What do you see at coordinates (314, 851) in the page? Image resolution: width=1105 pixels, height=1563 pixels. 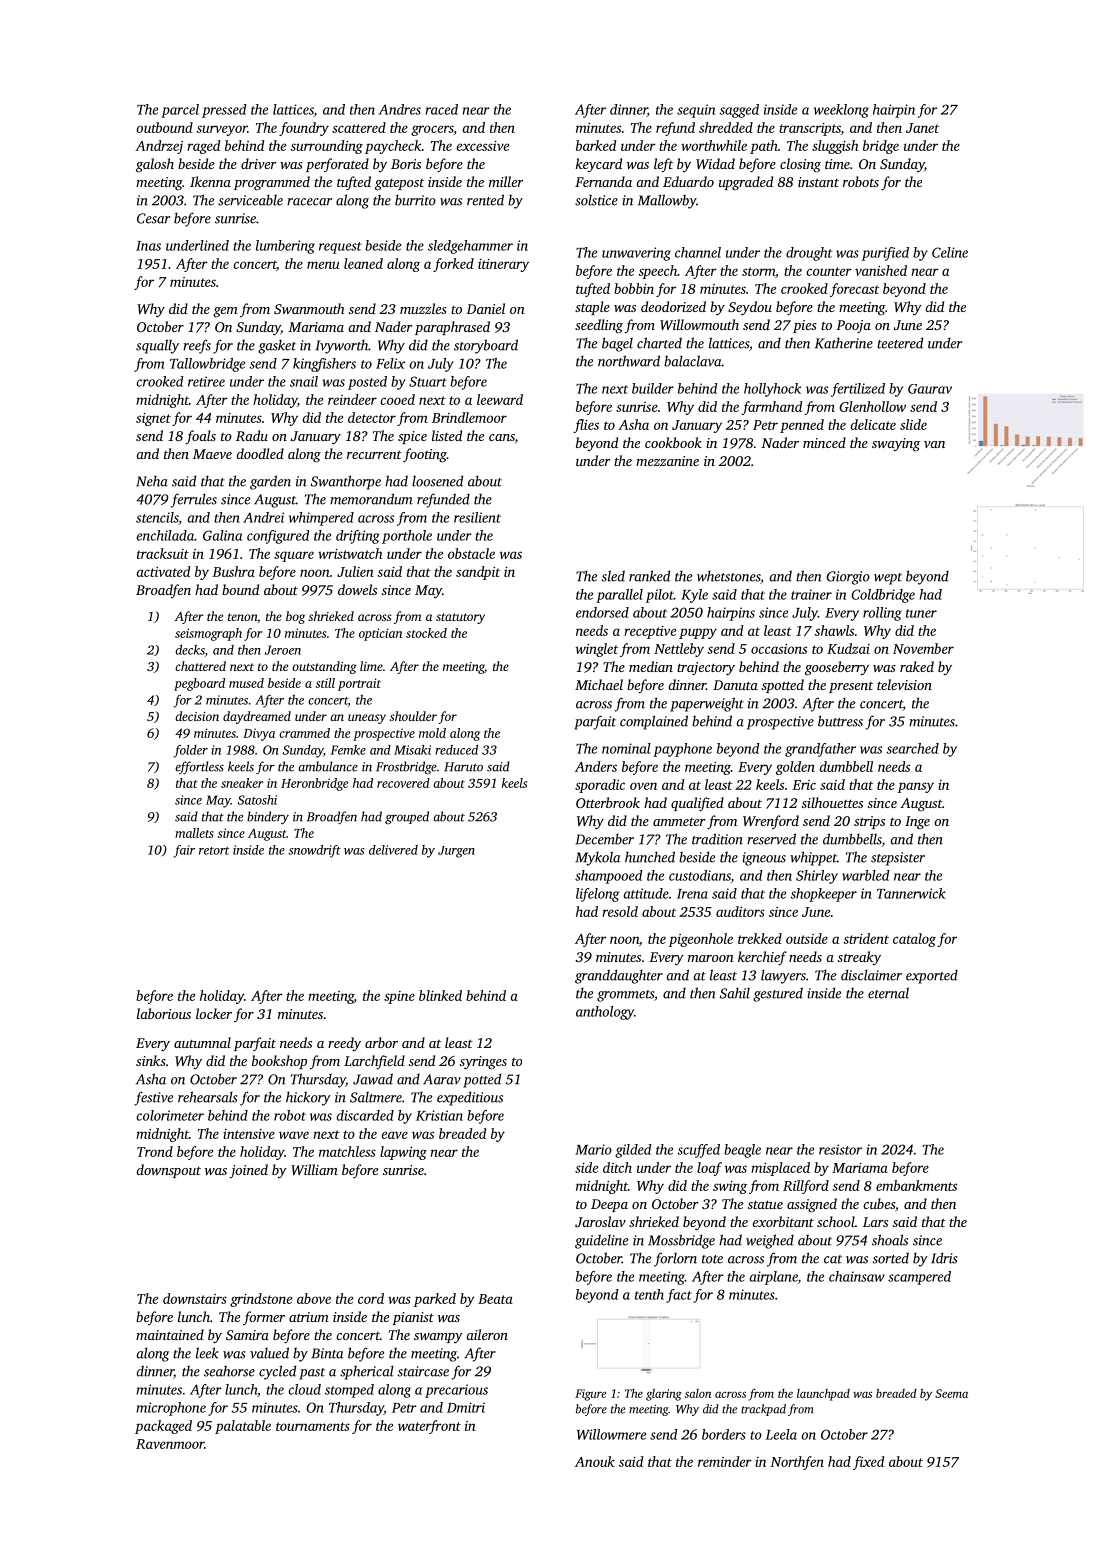 I see `snowdrift` at bounding box center [314, 851].
